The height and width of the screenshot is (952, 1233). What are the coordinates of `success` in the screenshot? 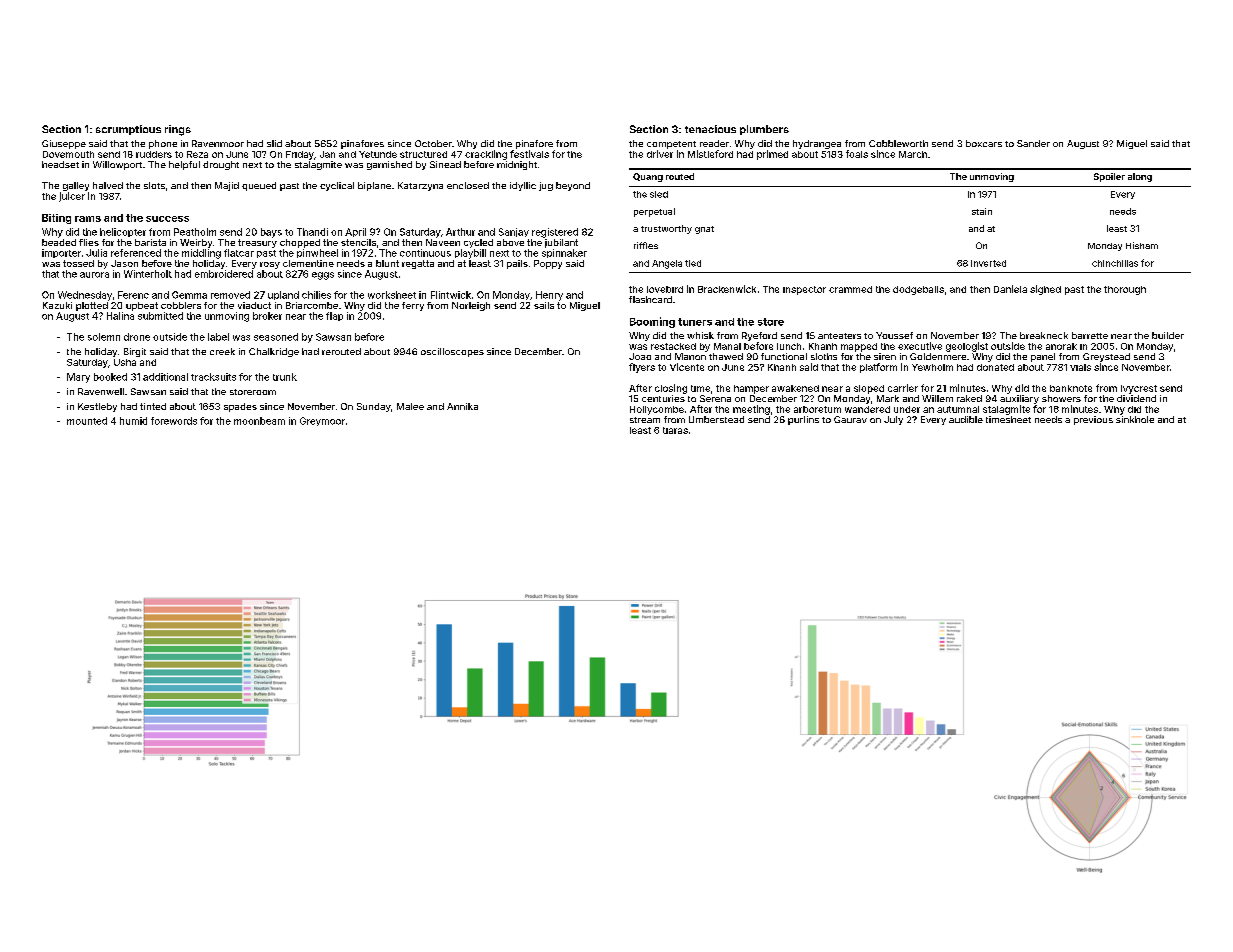 It's located at (167, 219).
